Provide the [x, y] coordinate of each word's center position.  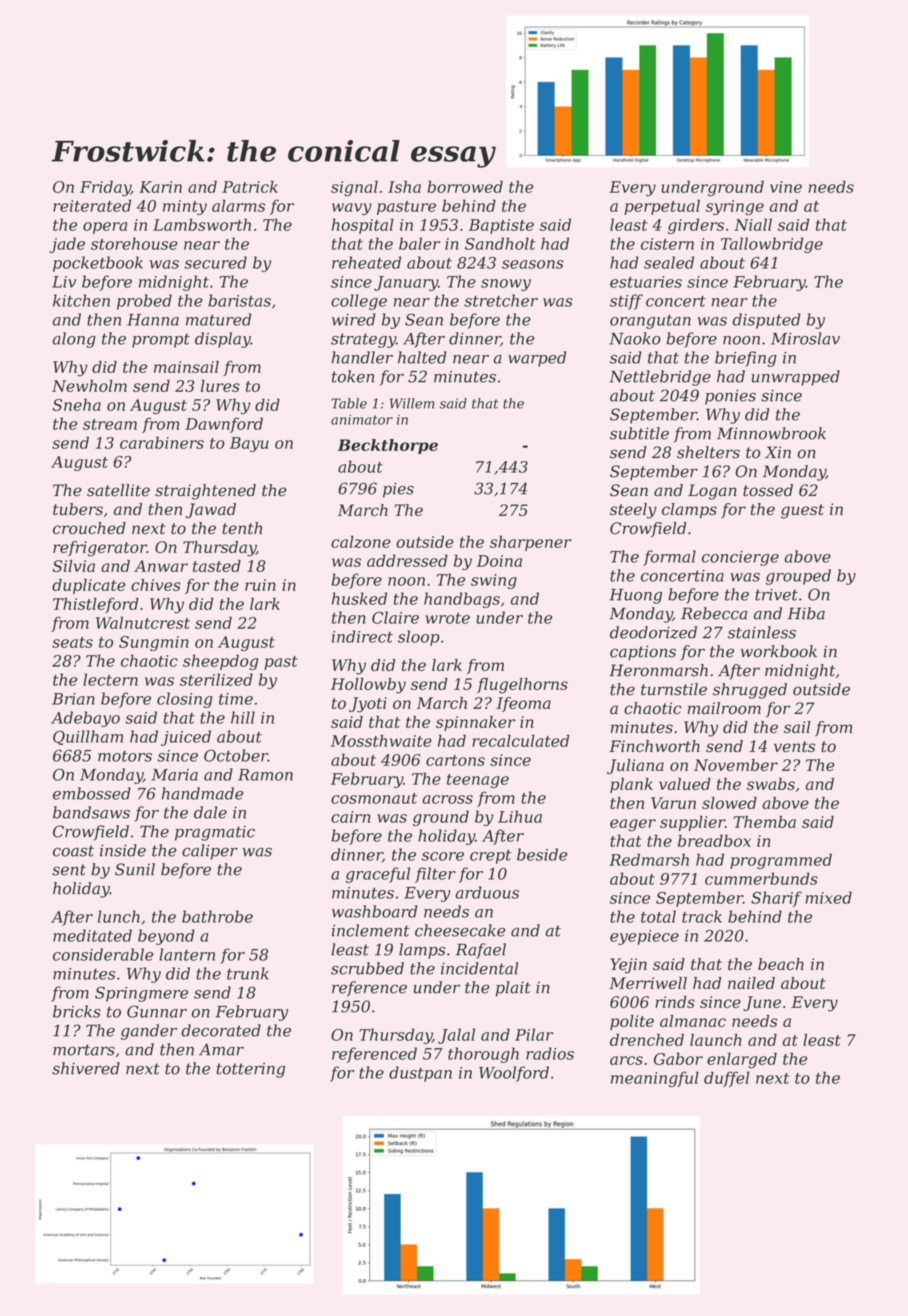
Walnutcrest [143, 622]
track [702, 916]
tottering [251, 1070]
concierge [740, 558]
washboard [374, 911]
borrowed [465, 186]
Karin [160, 187]
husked [359, 598]
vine [786, 187]
